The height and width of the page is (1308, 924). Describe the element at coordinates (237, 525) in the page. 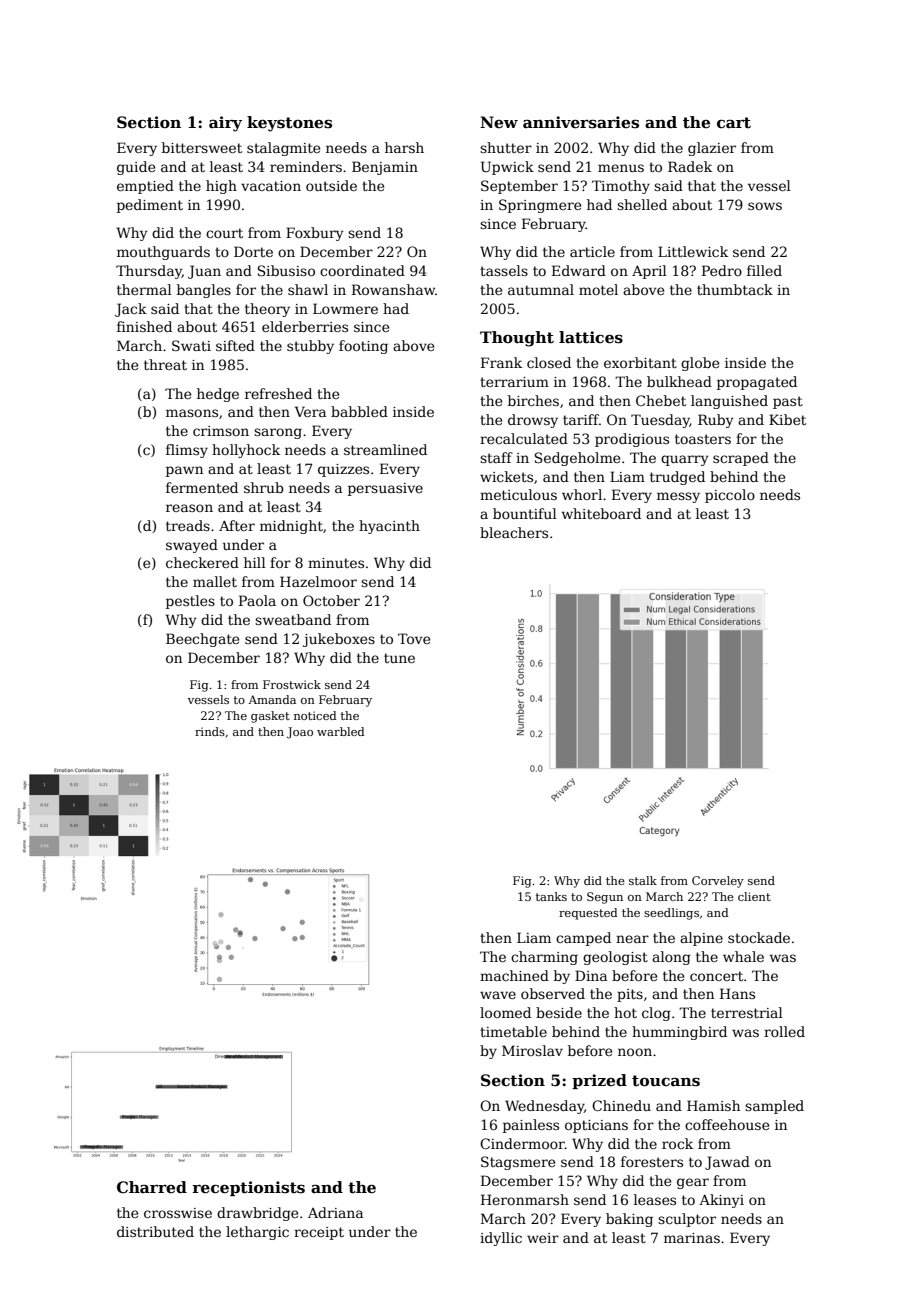

I see `After` at that location.
